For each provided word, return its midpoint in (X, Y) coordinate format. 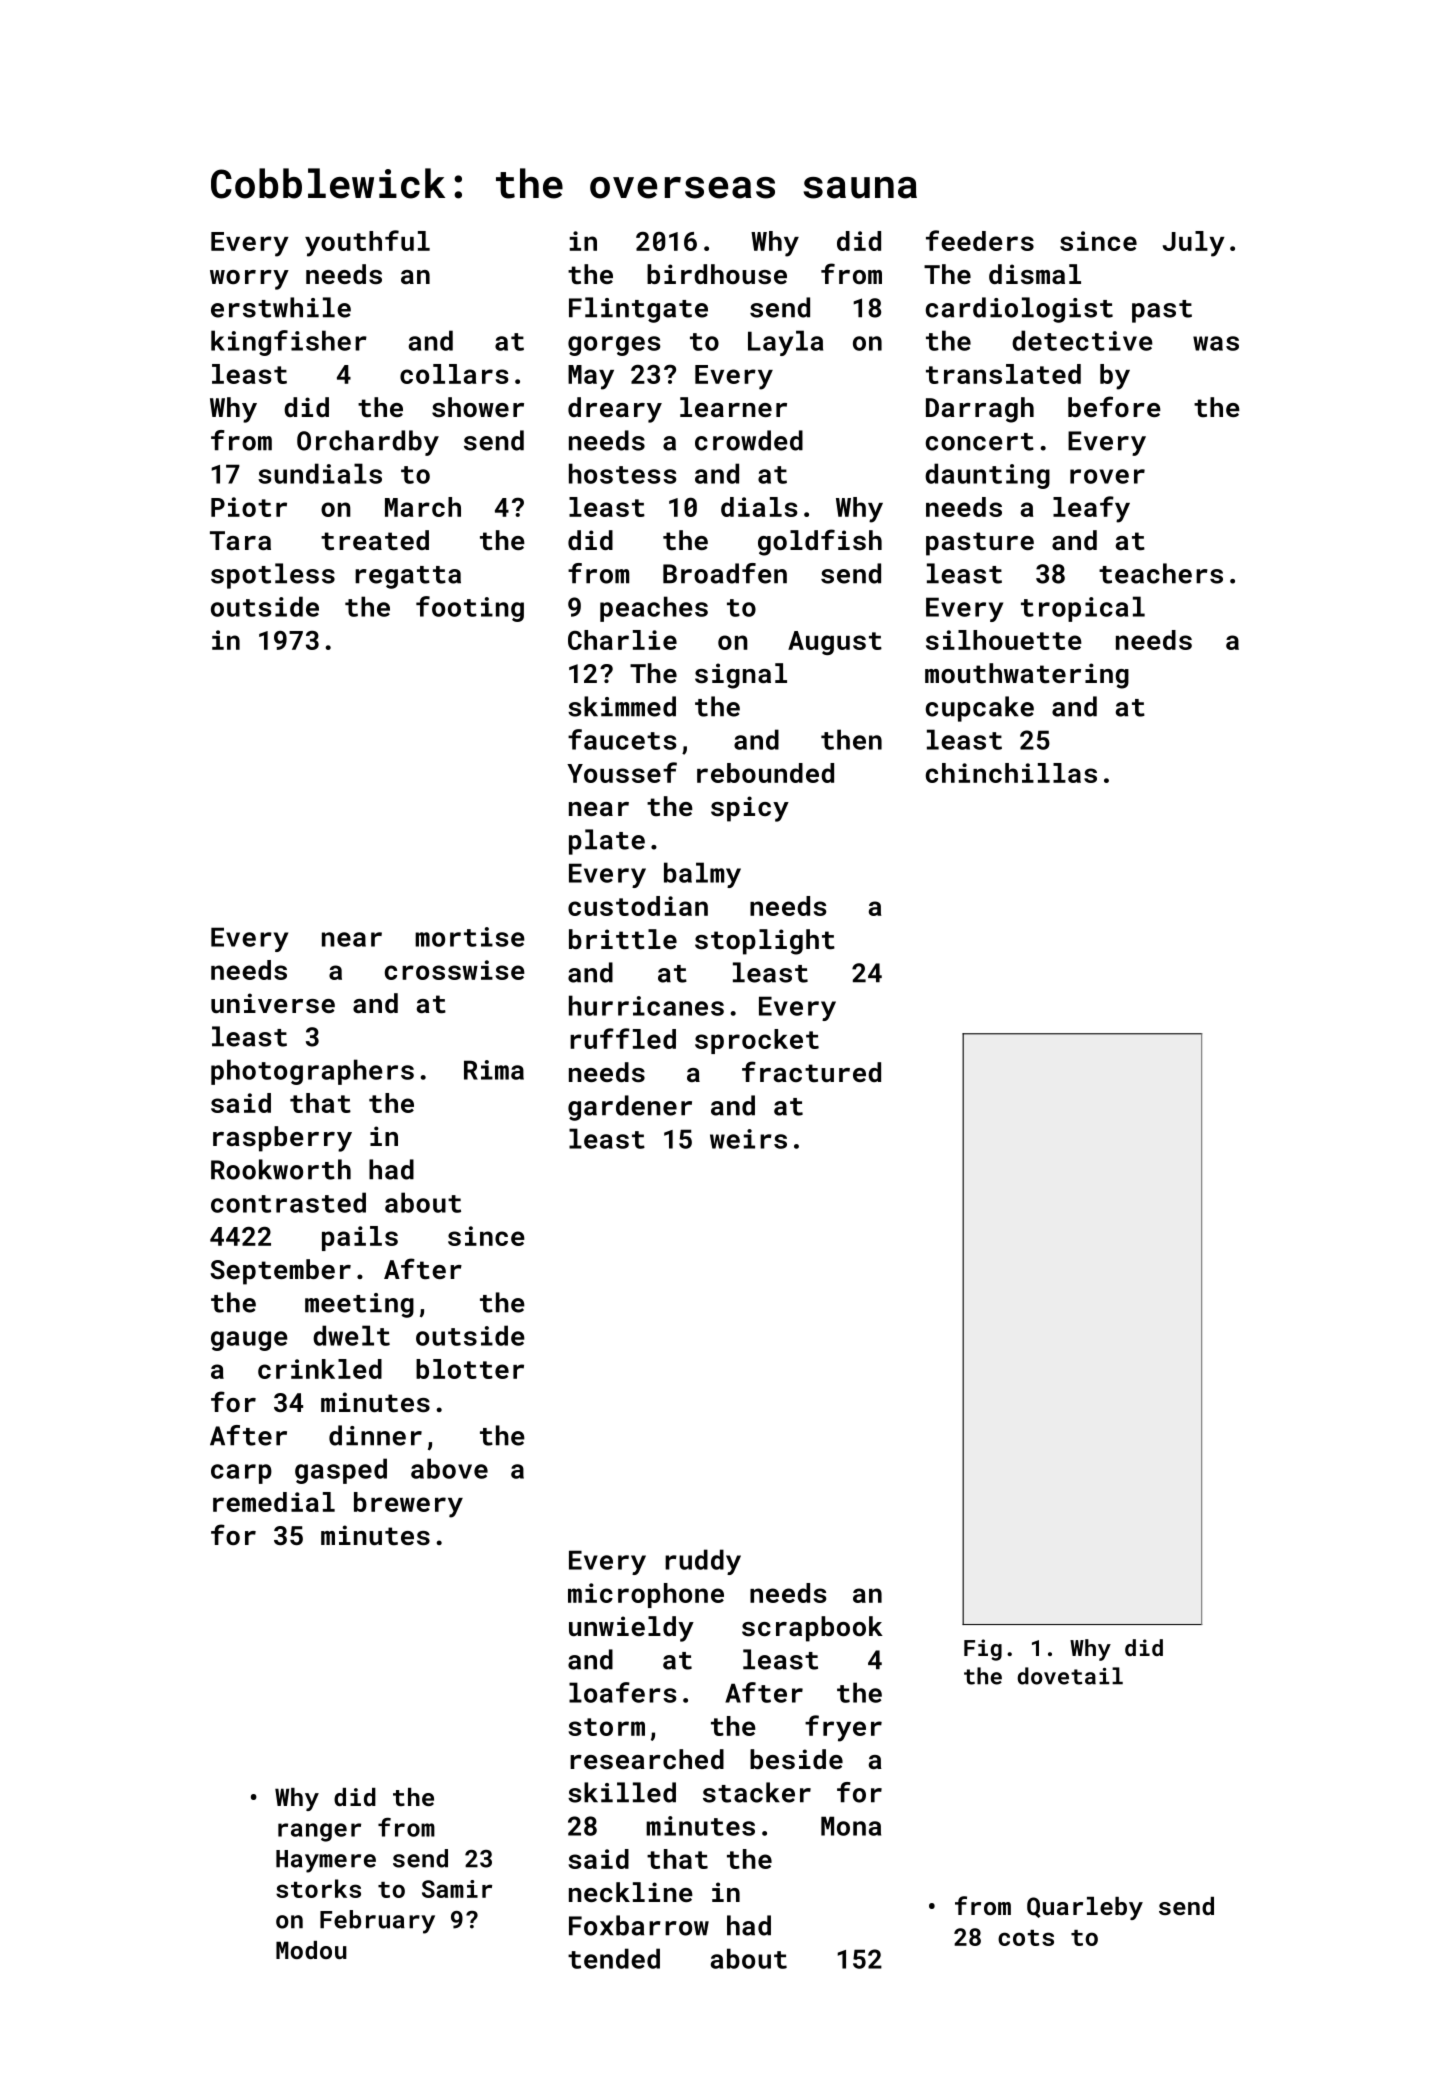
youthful (367, 243)
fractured (811, 1071)
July (1194, 244)
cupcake (980, 709)
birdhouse (717, 274)
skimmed (622, 706)
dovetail (1070, 1676)
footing (470, 609)
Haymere (326, 1861)
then (851, 739)
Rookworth (281, 1169)
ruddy (703, 1562)
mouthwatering (1027, 676)
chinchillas (1011, 773)
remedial (274, 1502)
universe (273, 1003)
